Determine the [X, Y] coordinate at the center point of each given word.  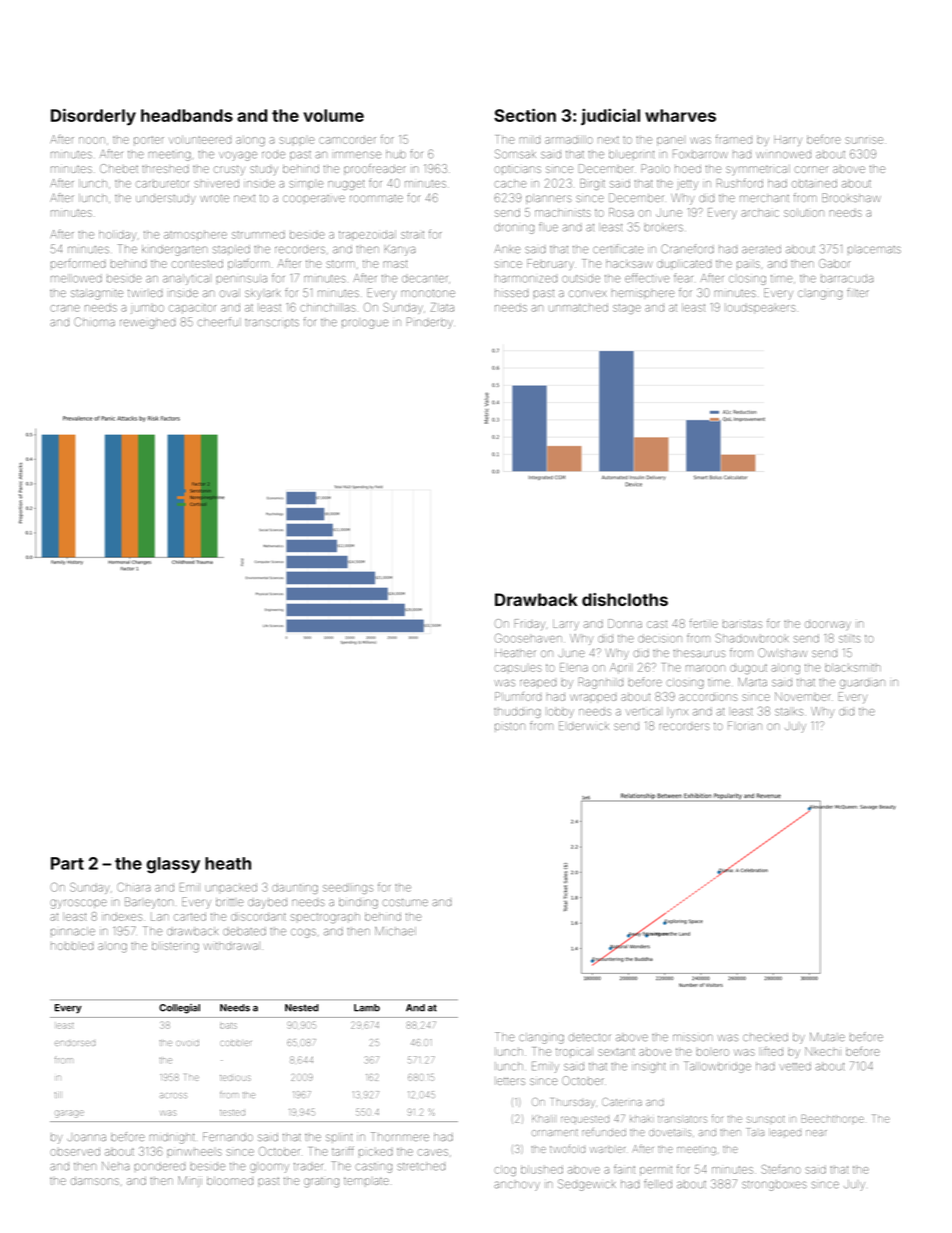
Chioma [94, 322]
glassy [173, 865]
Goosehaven [528, 638]
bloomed [230, 1181]
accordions [708, 697]
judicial [610, 116]
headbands [187, 115]
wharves [680, 115]
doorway [828, 625]
